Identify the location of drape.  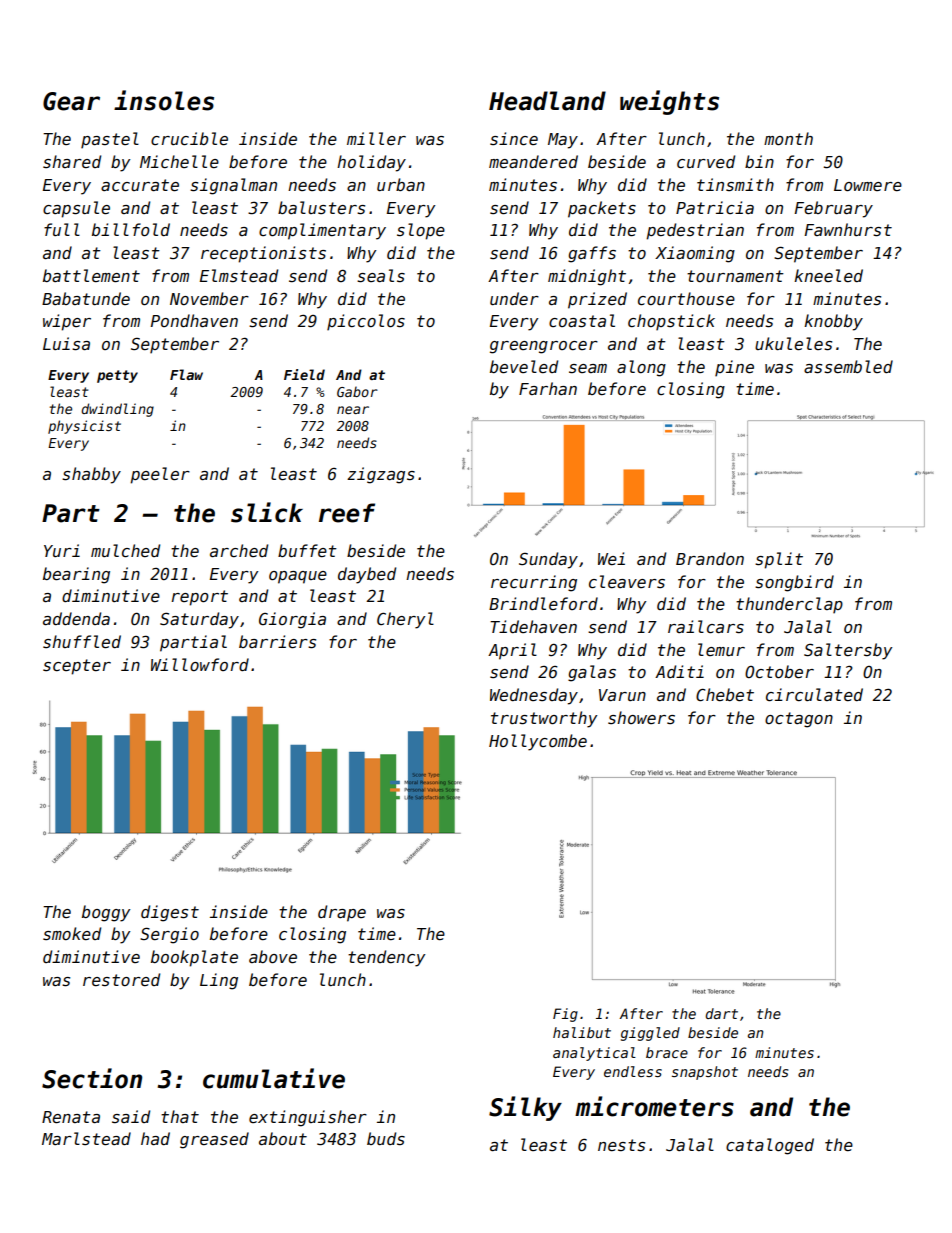
(342, 913).
